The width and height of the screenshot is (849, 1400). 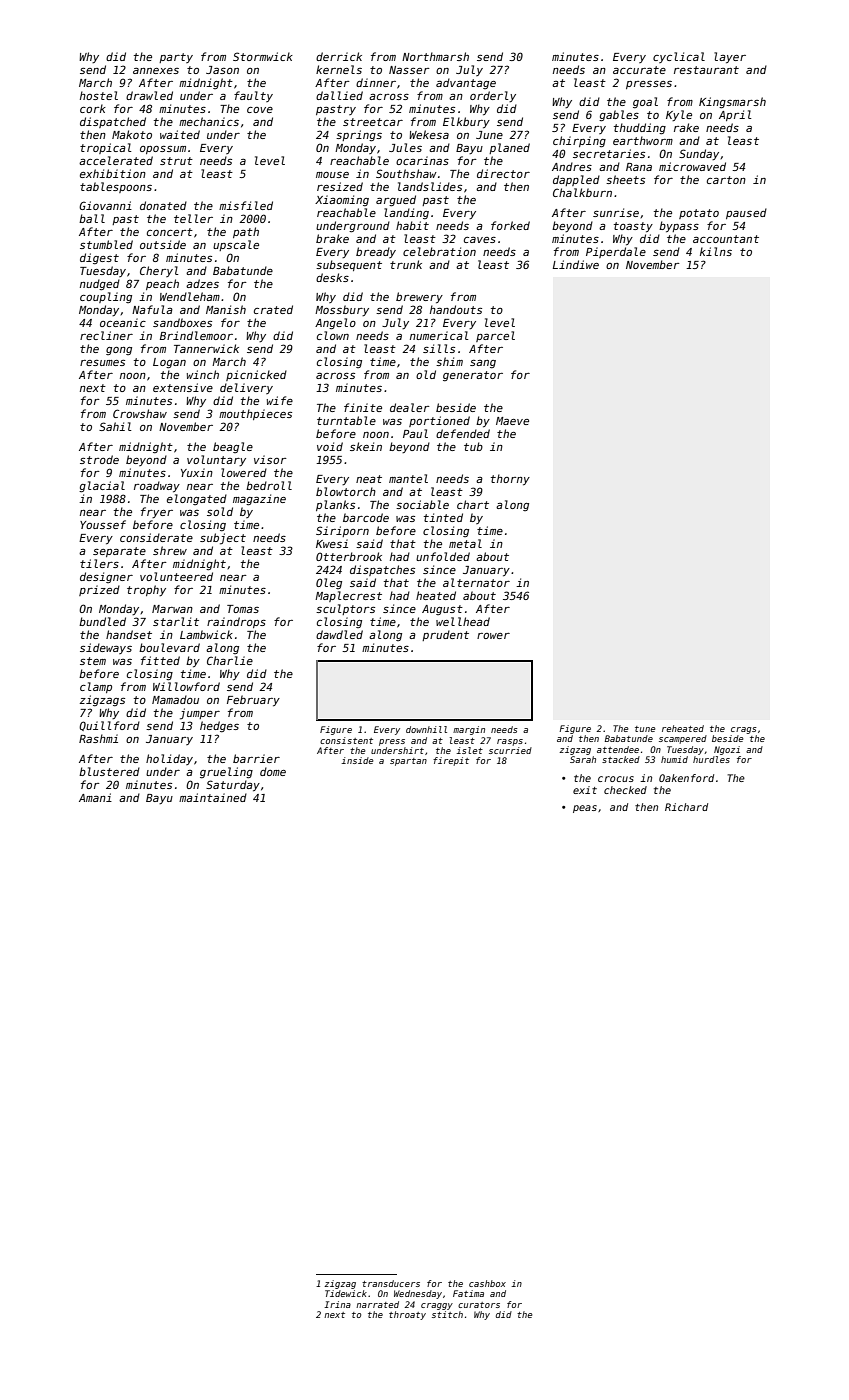 I want to click on cashbox, so click(x=487, y=1283).
